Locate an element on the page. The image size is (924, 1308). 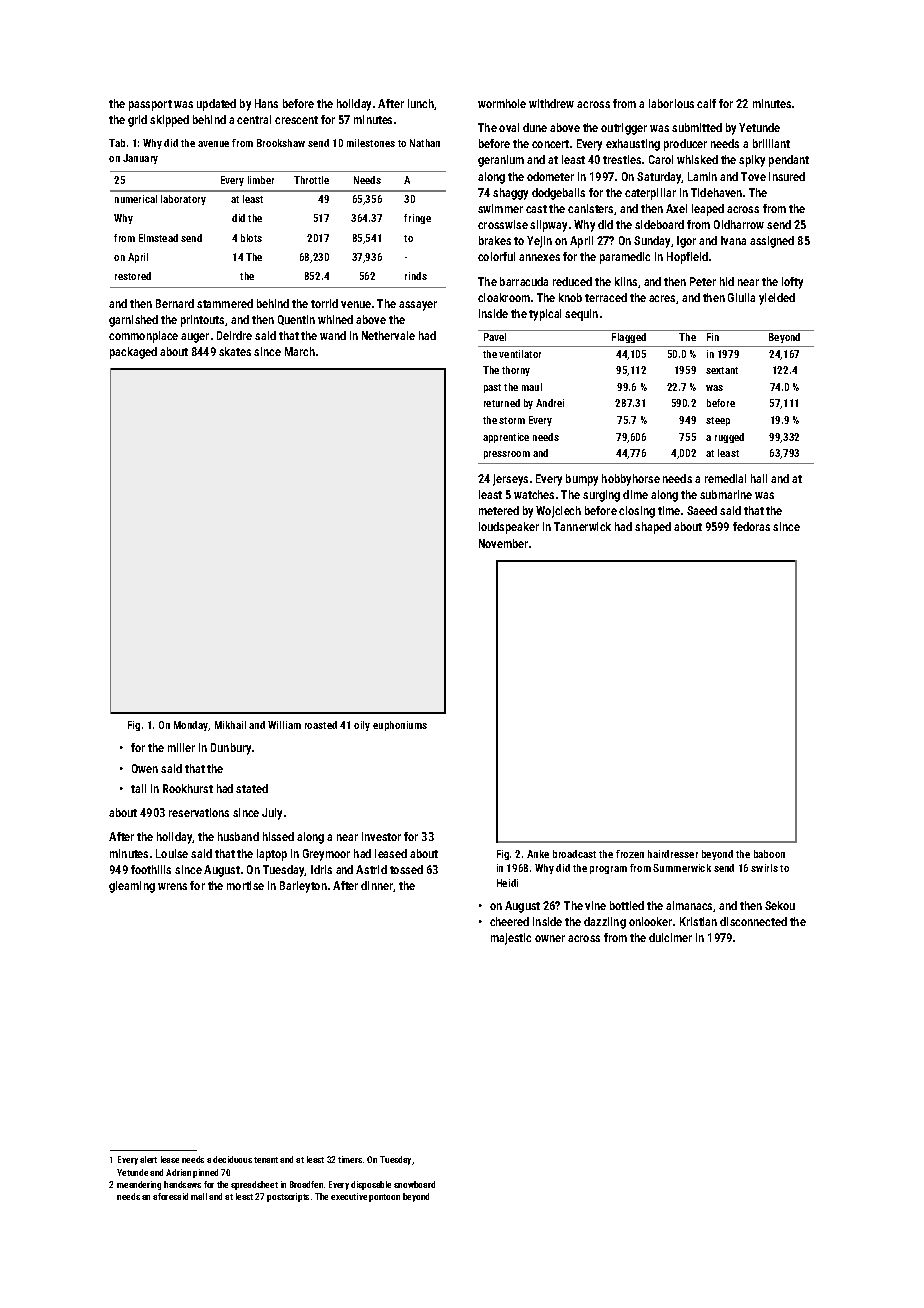
laborious is located at coordinates (671, 103).
